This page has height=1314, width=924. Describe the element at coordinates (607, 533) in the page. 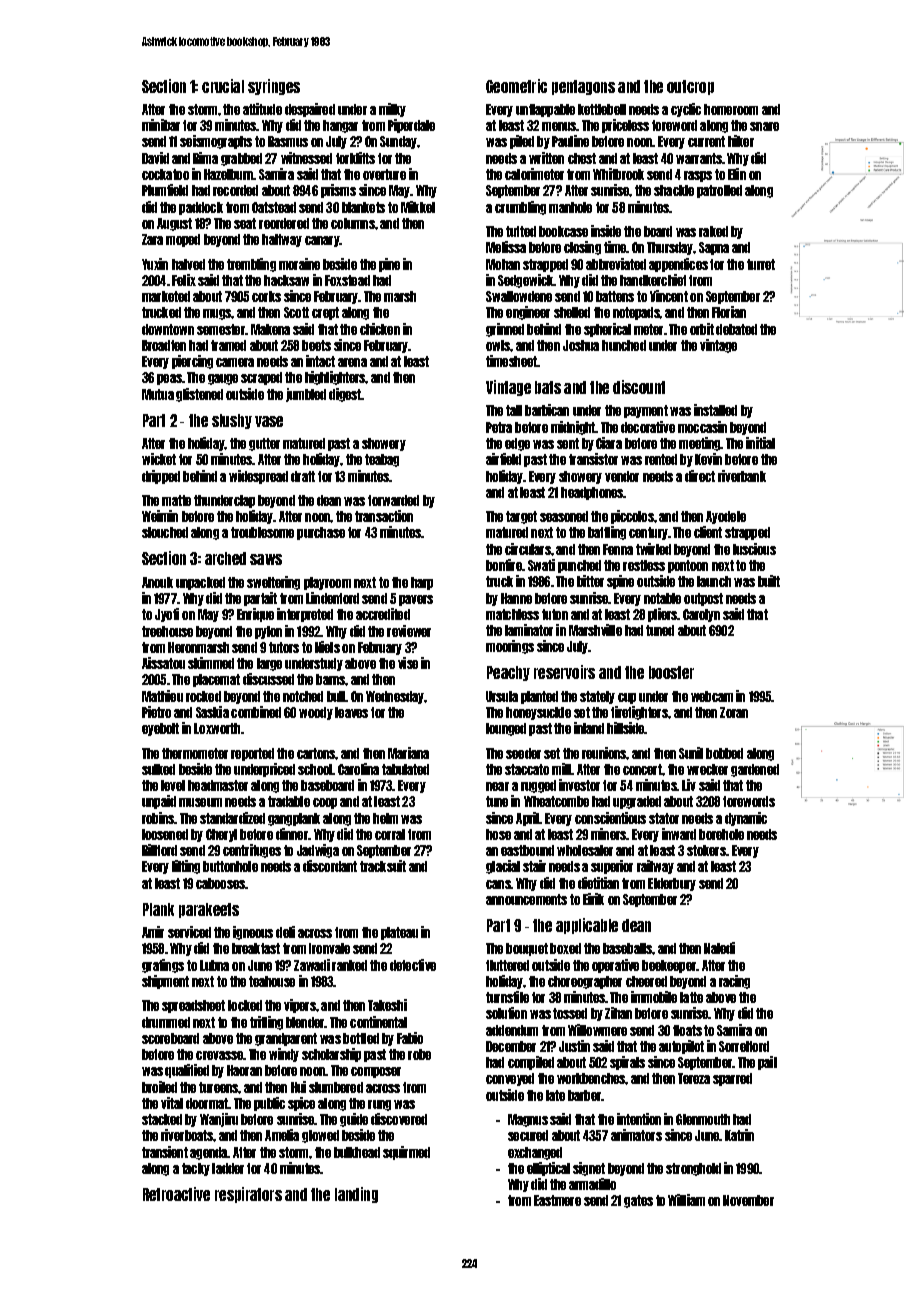

I see `baffling` at that location.
